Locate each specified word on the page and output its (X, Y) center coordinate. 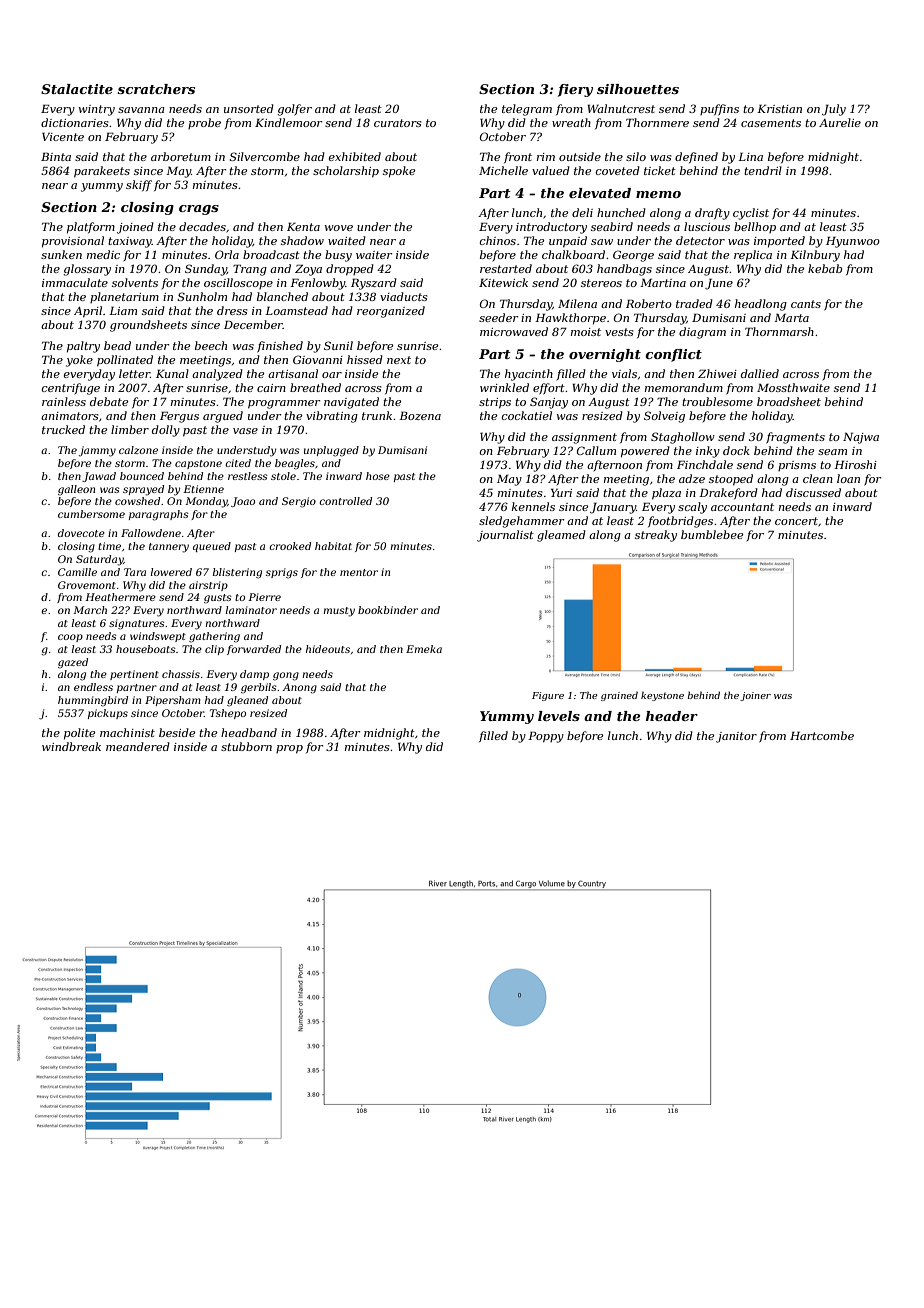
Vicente (63, 136)
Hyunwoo (853, 242)
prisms (797, 466)
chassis (181, 674)
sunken (61, 254)
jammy (97, 451)
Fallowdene (151, 533)
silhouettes (638, 89)
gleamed (561, 536)
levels (559, 716)
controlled (345, 501)
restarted (506, 268)
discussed (813, 492)
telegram (527, 110)
